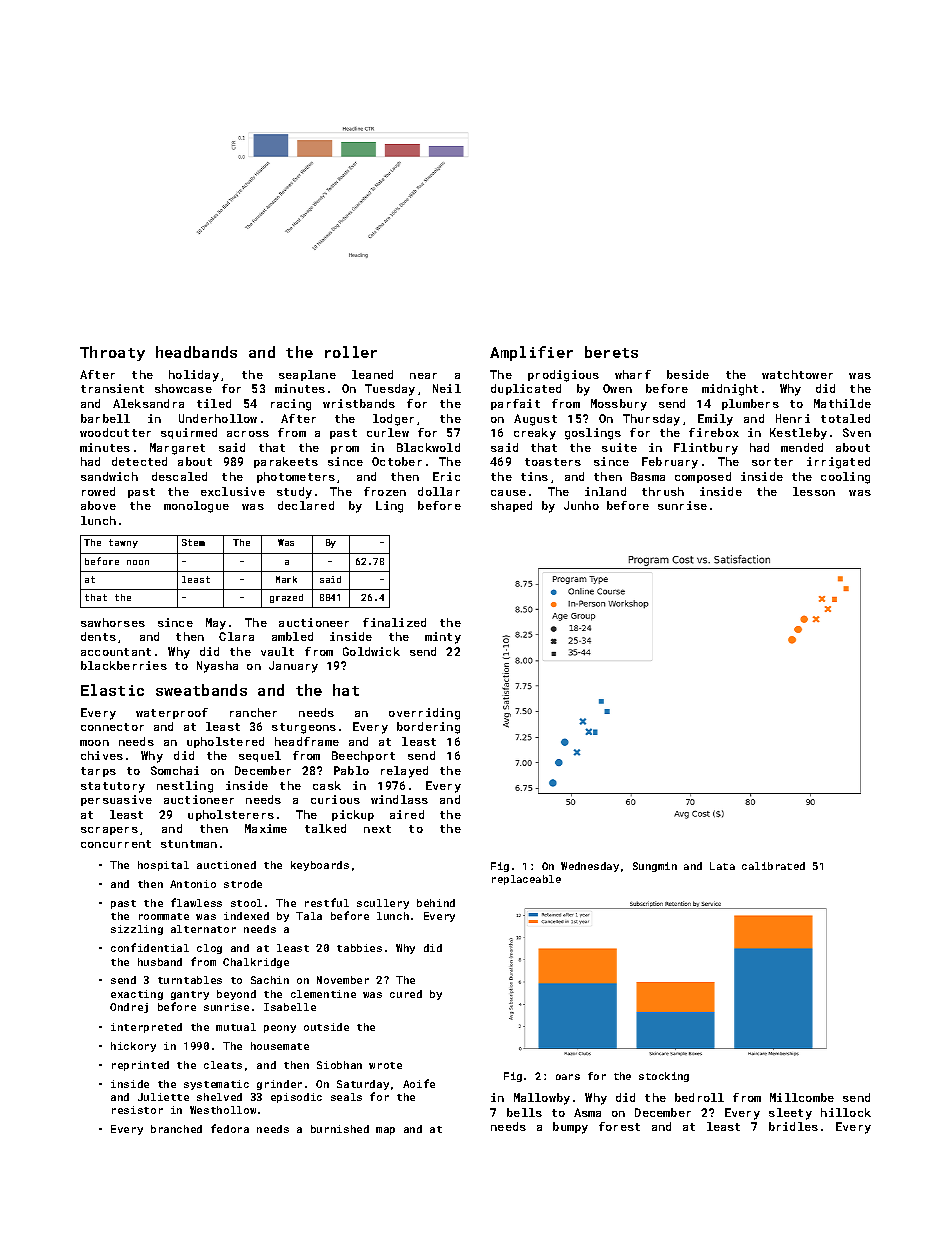  Describe the element at coordinates (424, 714) in the document. I see `overriding` at that location.
